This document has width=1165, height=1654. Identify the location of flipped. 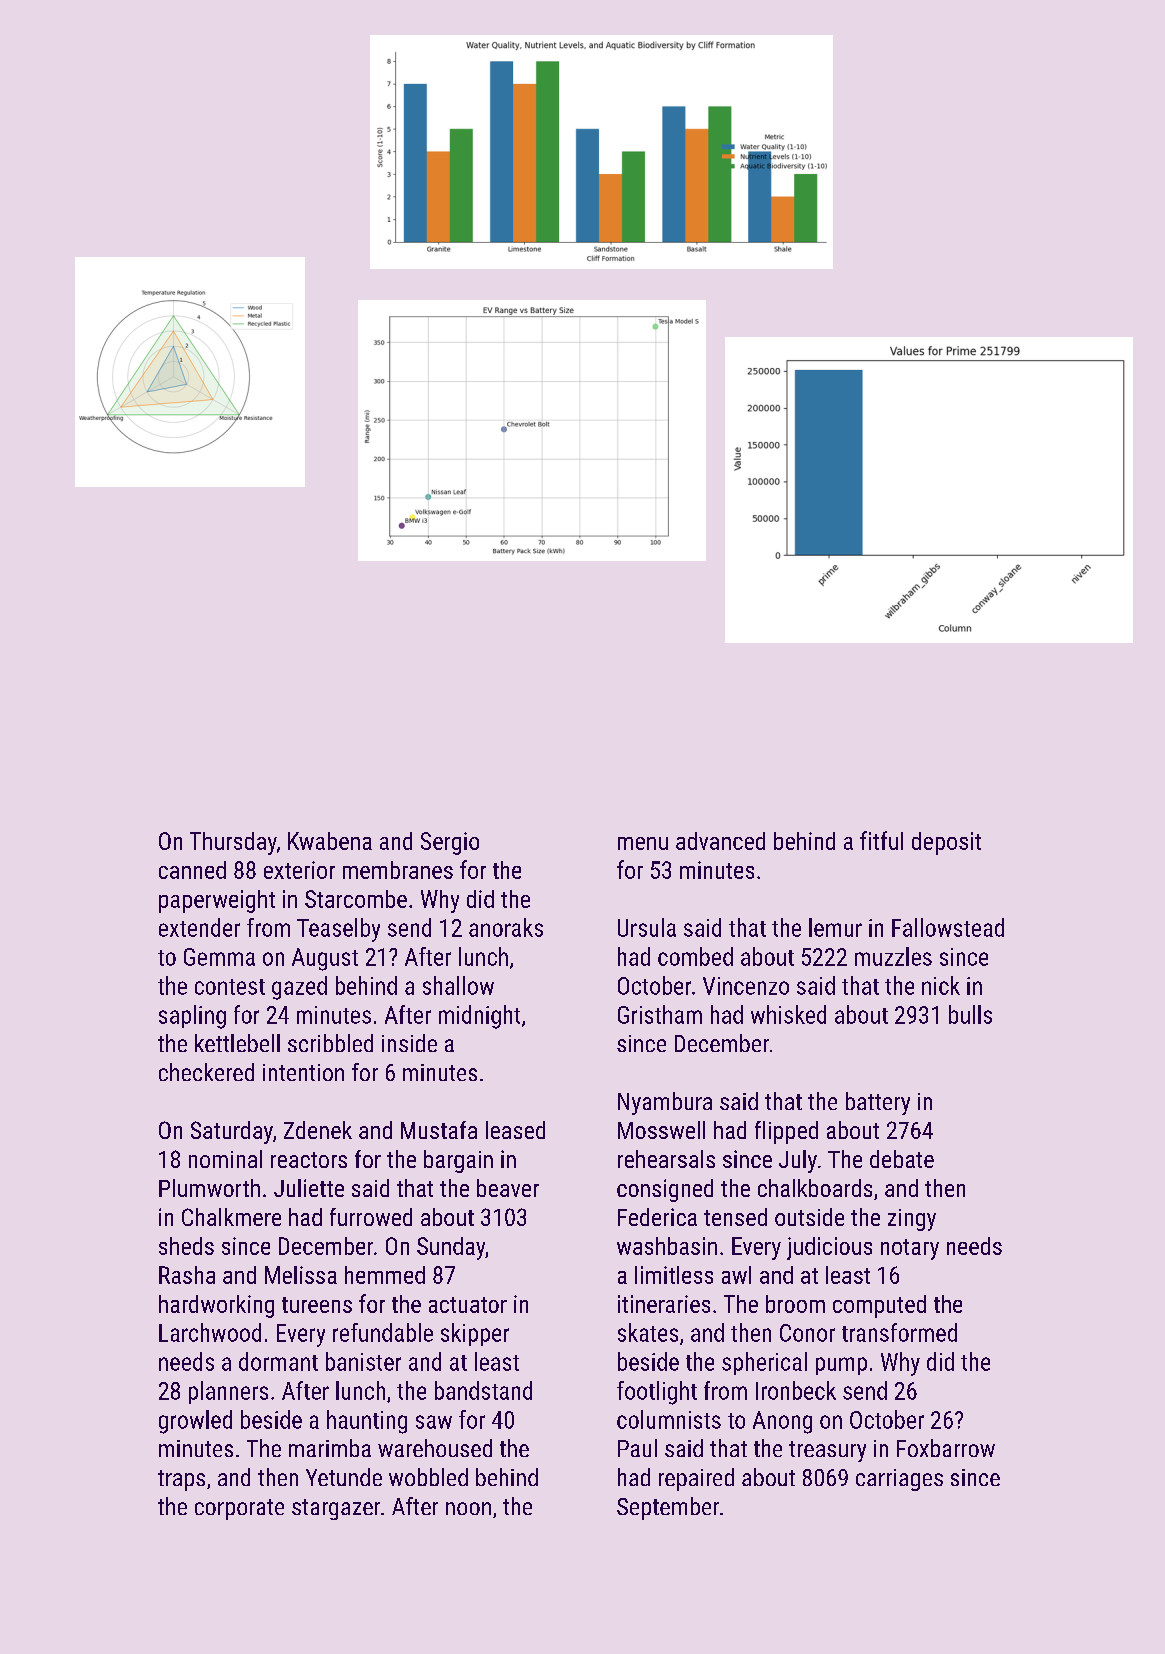
(786, 1132).
